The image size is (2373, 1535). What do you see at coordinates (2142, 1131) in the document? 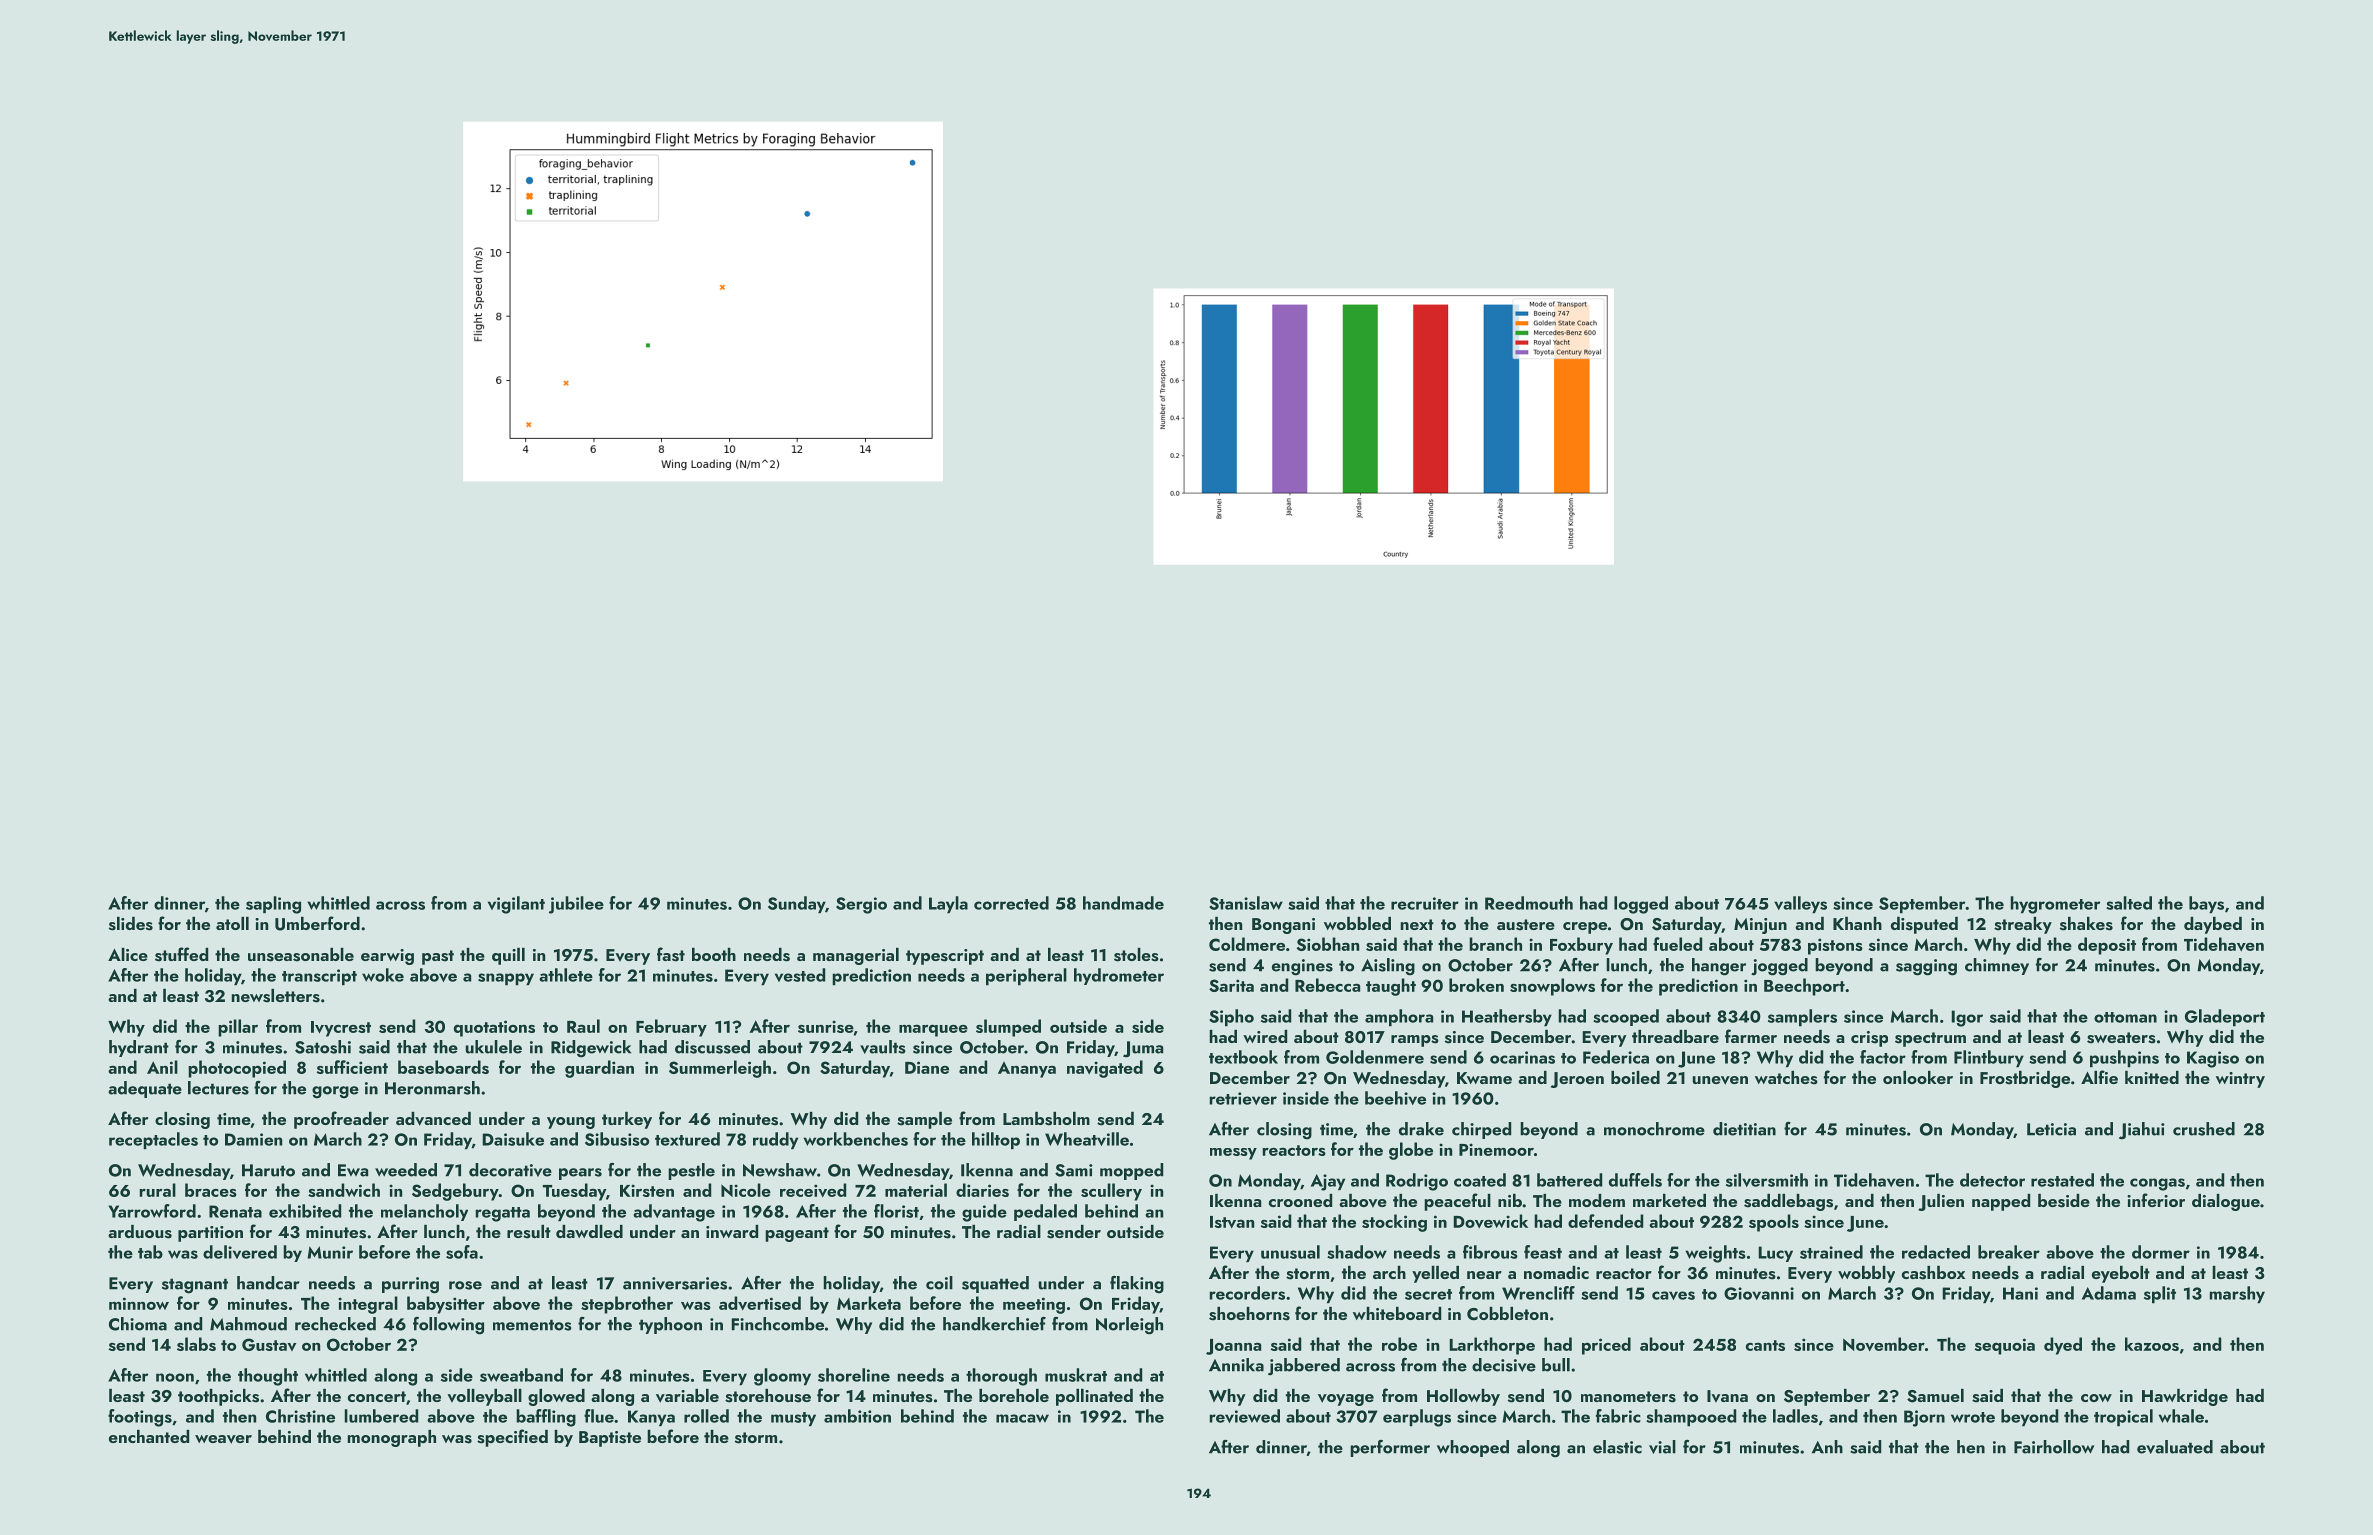
I see `Jiahui` at bounding box center [2142, 1131].
